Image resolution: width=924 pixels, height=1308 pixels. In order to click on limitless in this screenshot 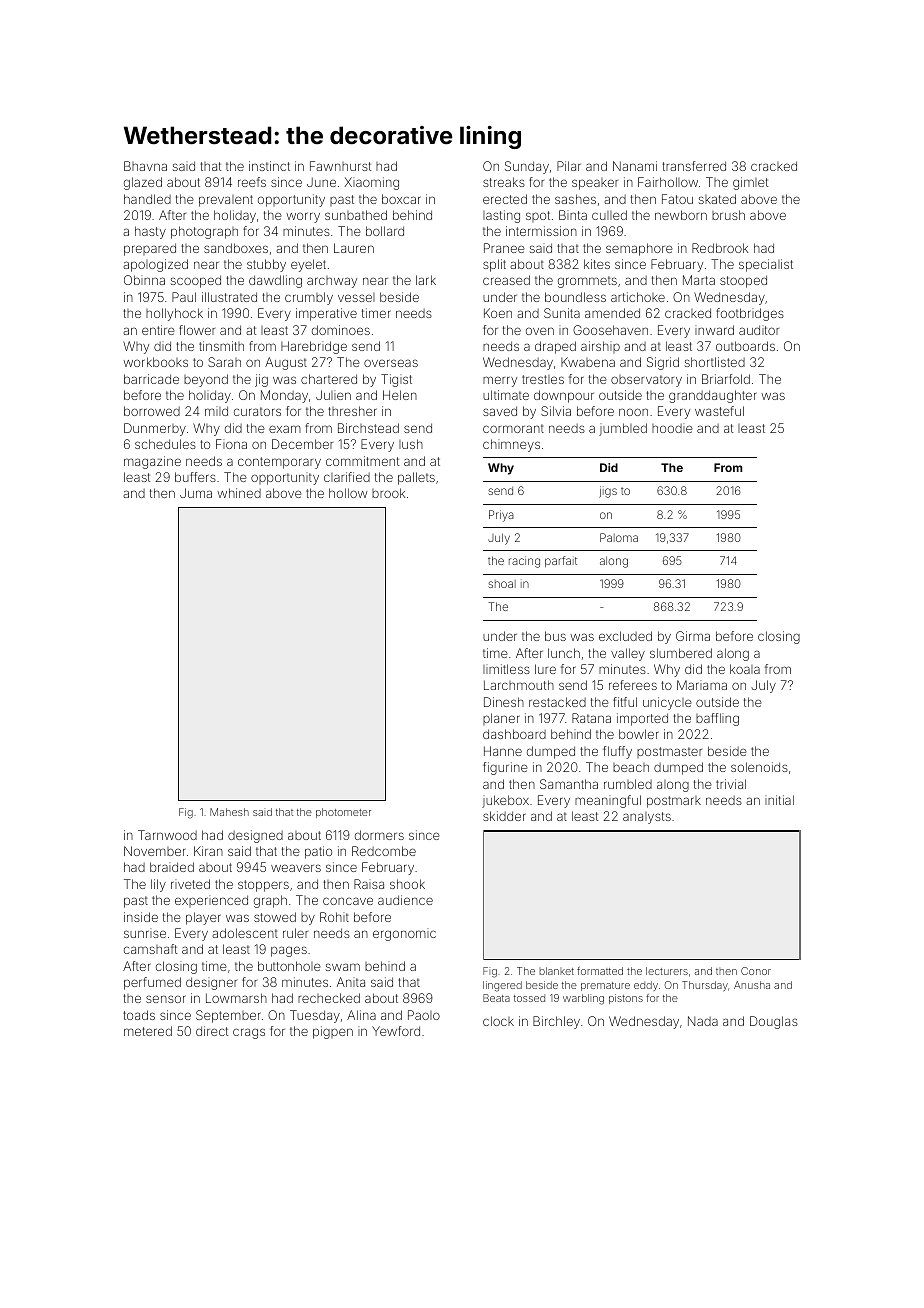, I will do `click(506, 669)`.
